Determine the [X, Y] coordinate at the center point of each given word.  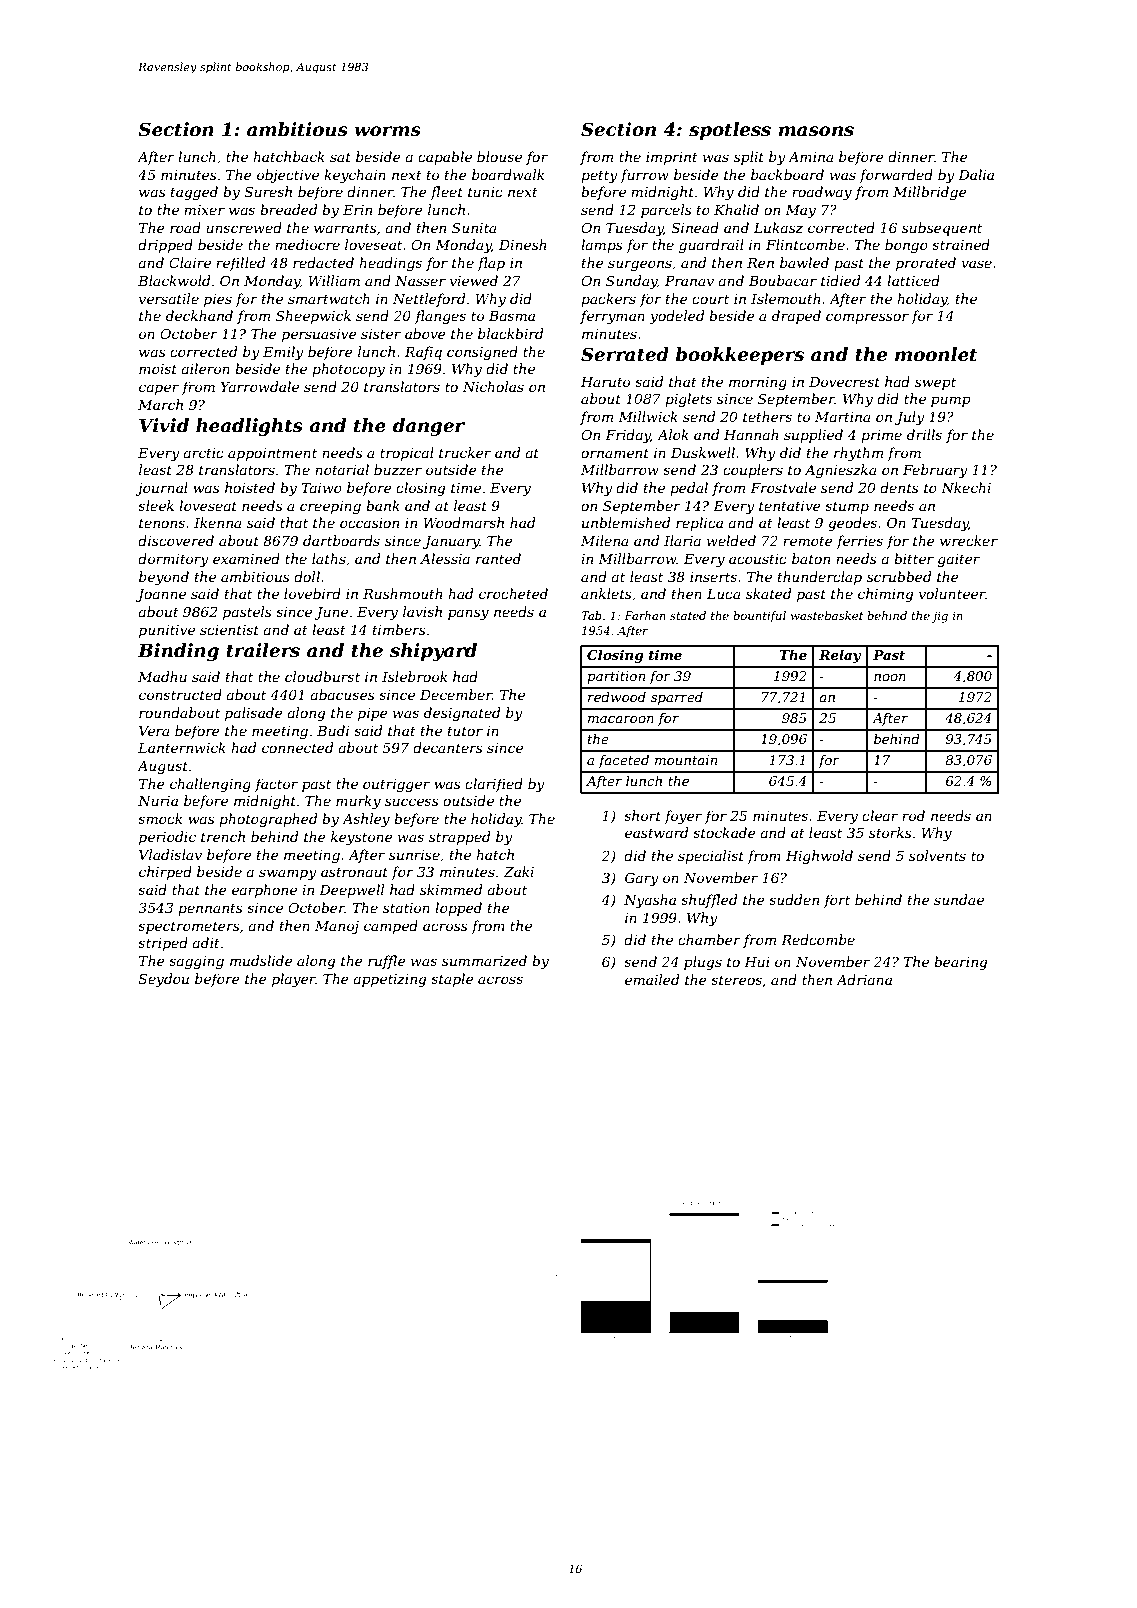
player [294, 980]
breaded [288, 209]
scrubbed [899, 576]
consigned [482, 353]
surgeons [640, 265]
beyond [164, 578]
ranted [498, 558]
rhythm [858, 454]
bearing [960, 963]
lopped [458, 909]
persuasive [319, 335]
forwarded [896, 176]
